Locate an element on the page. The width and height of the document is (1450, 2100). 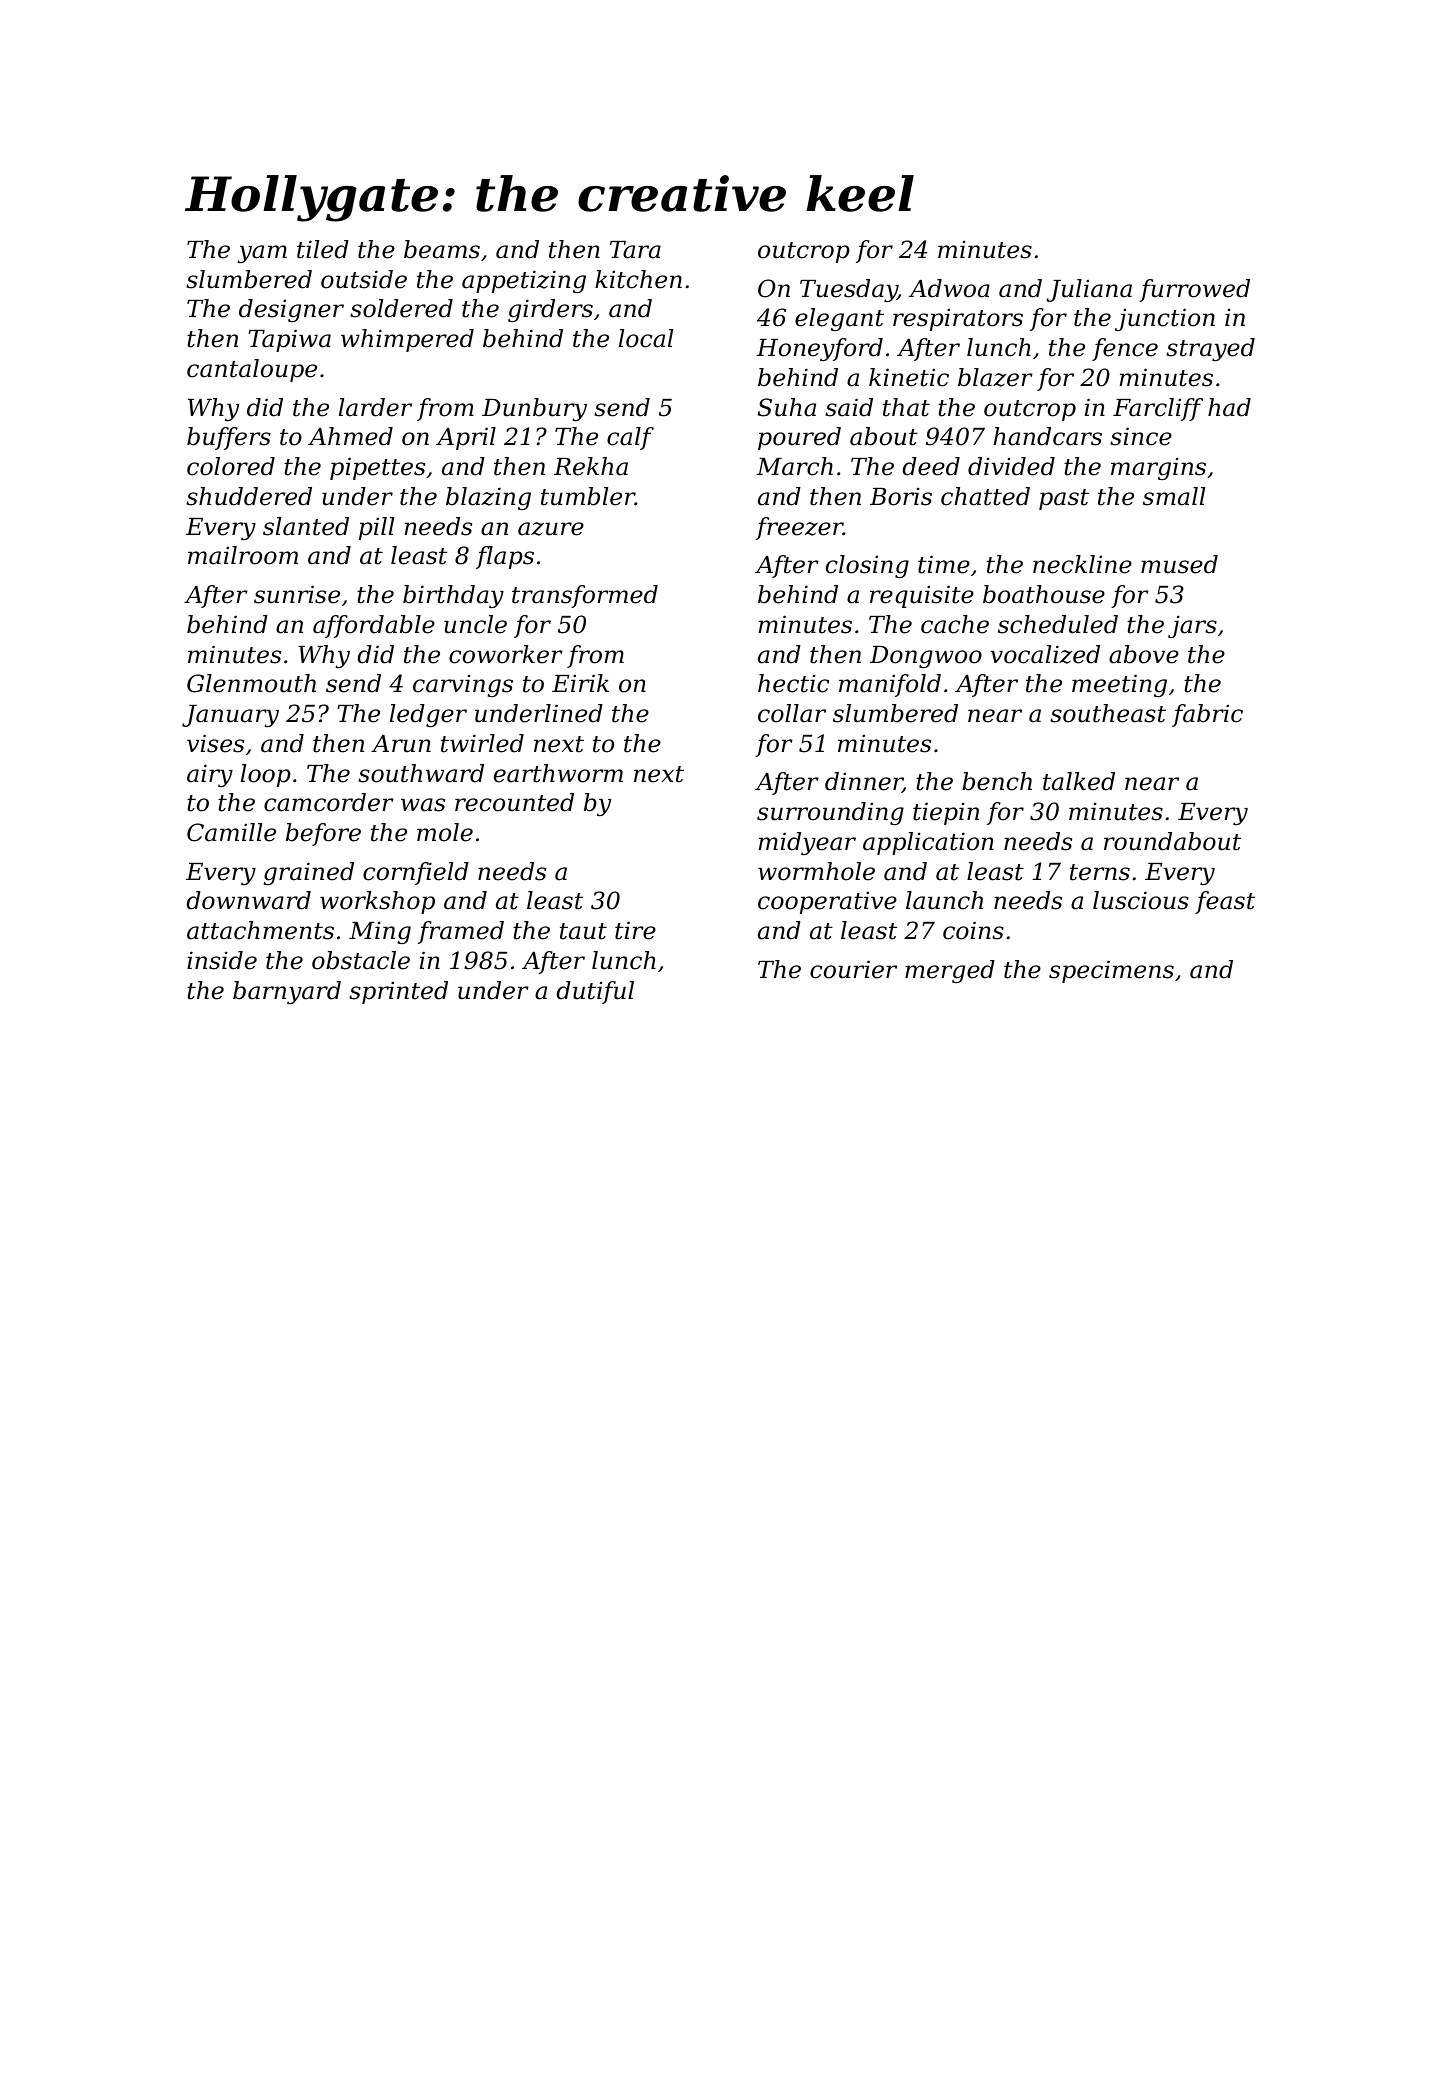
Tuesday is located at coordinates (849, 290).
